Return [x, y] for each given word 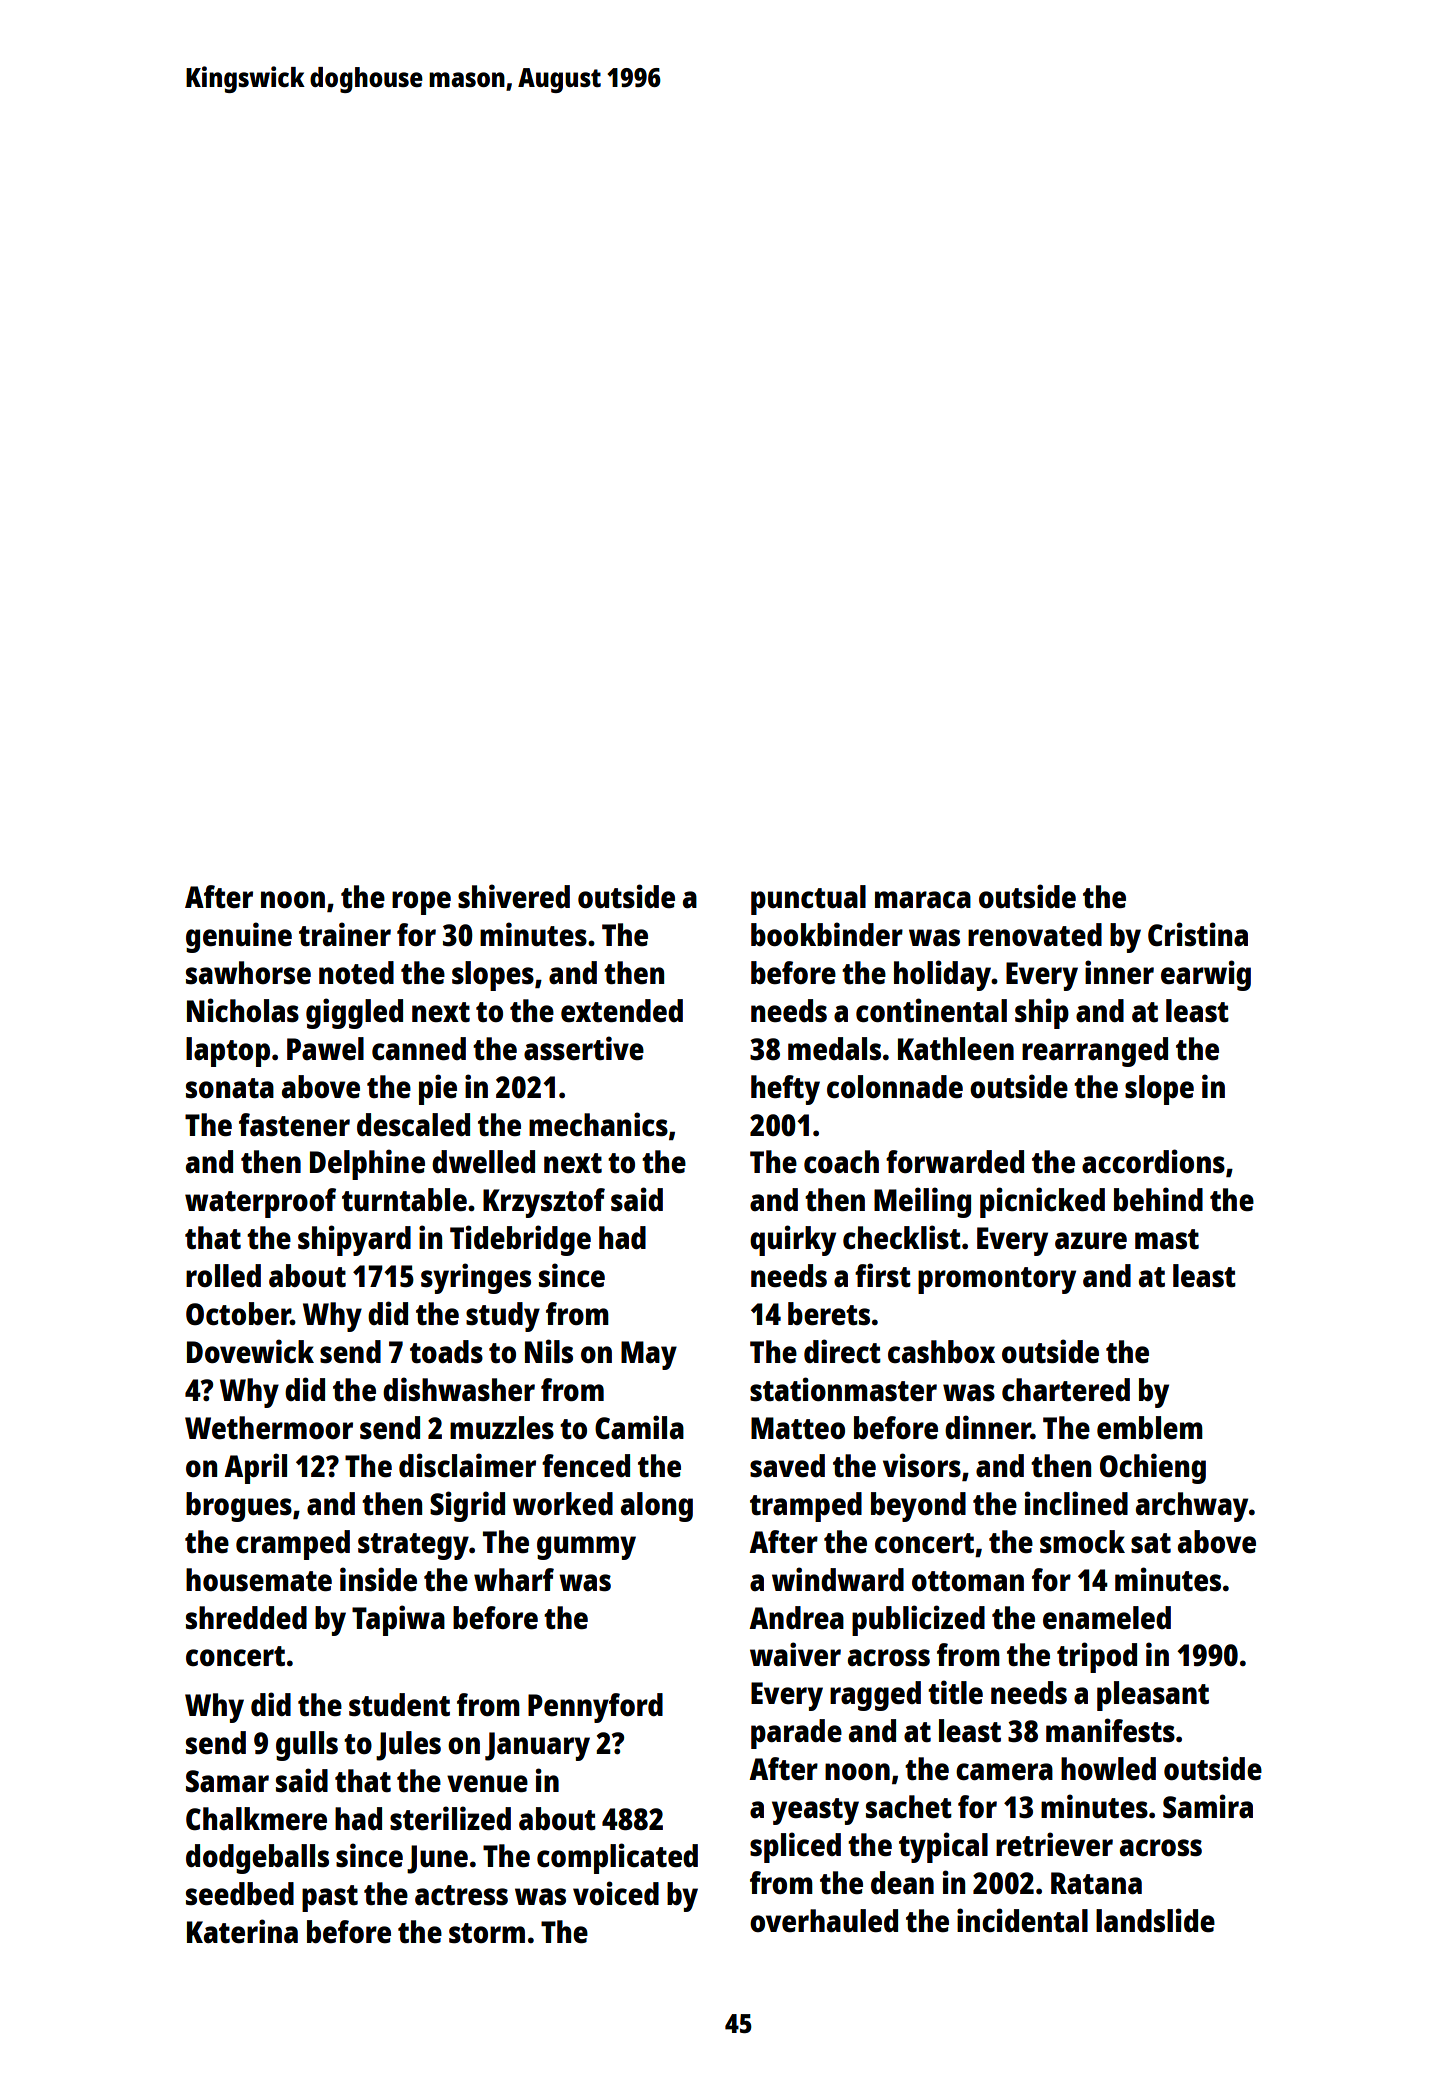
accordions [1153, 1161]
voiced [616, 1893]
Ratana [1096, 1883]
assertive [584, 1048]
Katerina [242, 1931]
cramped [293, 1545]
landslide [1155, 1920]
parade [796, 1734]
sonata [230, 1088]
